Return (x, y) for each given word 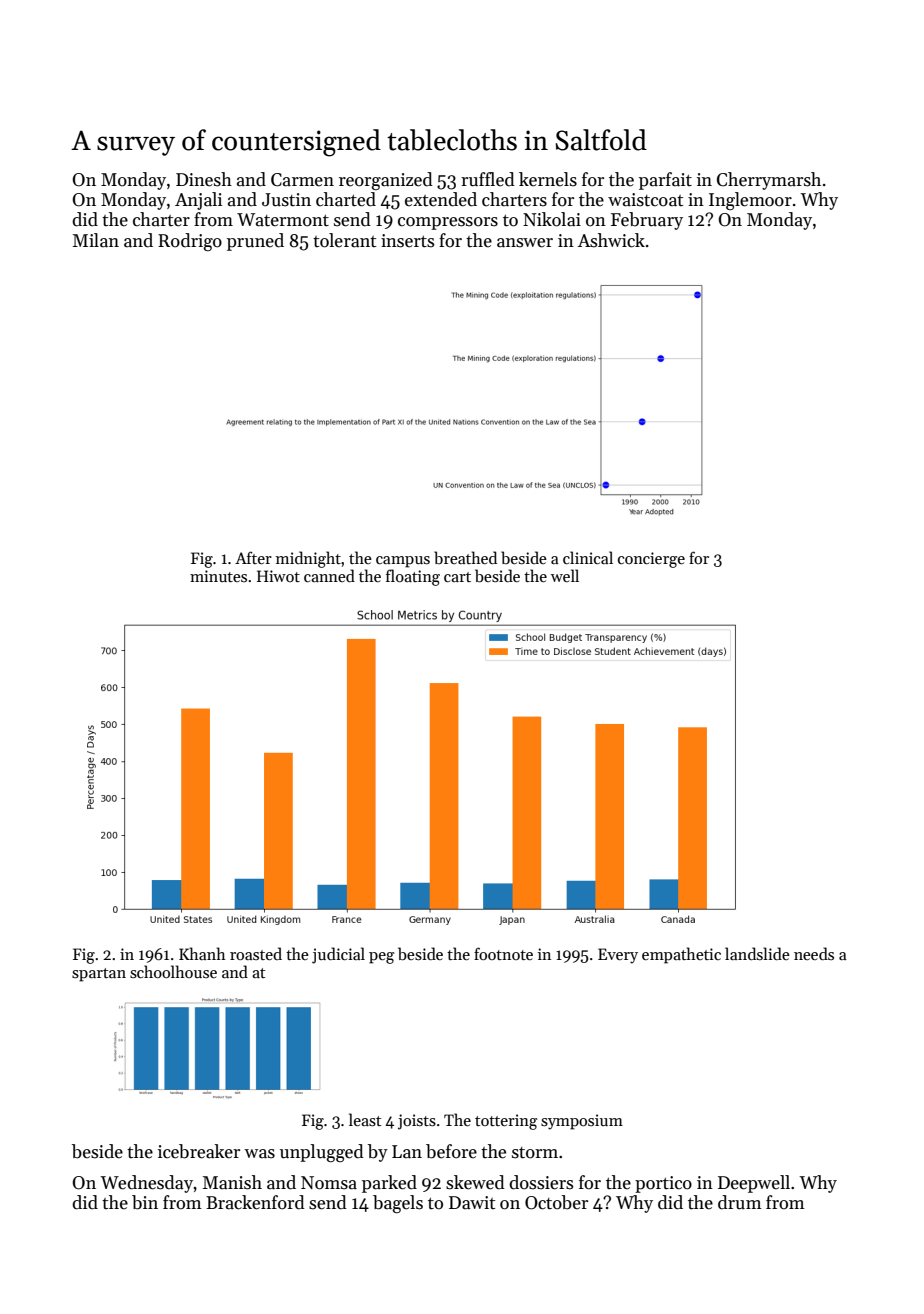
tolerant (344, 240)
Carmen (302, 180)
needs (814, 953)
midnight (308, 559)
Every (618, 956)
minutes (218, 576)
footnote (503, 953)
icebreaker (199, 1151)
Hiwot (278, 576)
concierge (651, 560)
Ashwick (611, 240)
